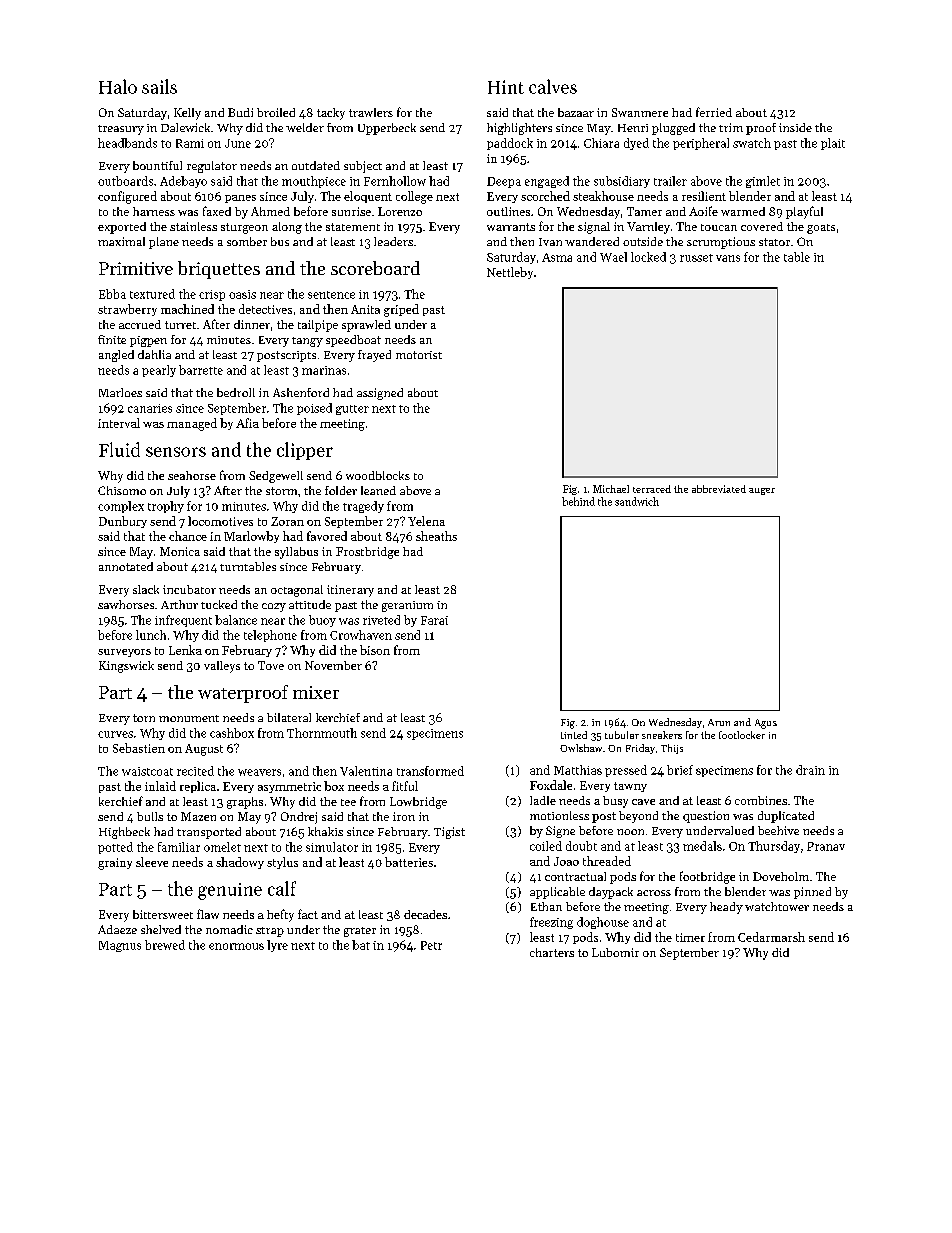 This screenshot has width=952, height=1233. Describe the element at coordinates (245, 803) in the screenshot. I see `graphs` at that location.
